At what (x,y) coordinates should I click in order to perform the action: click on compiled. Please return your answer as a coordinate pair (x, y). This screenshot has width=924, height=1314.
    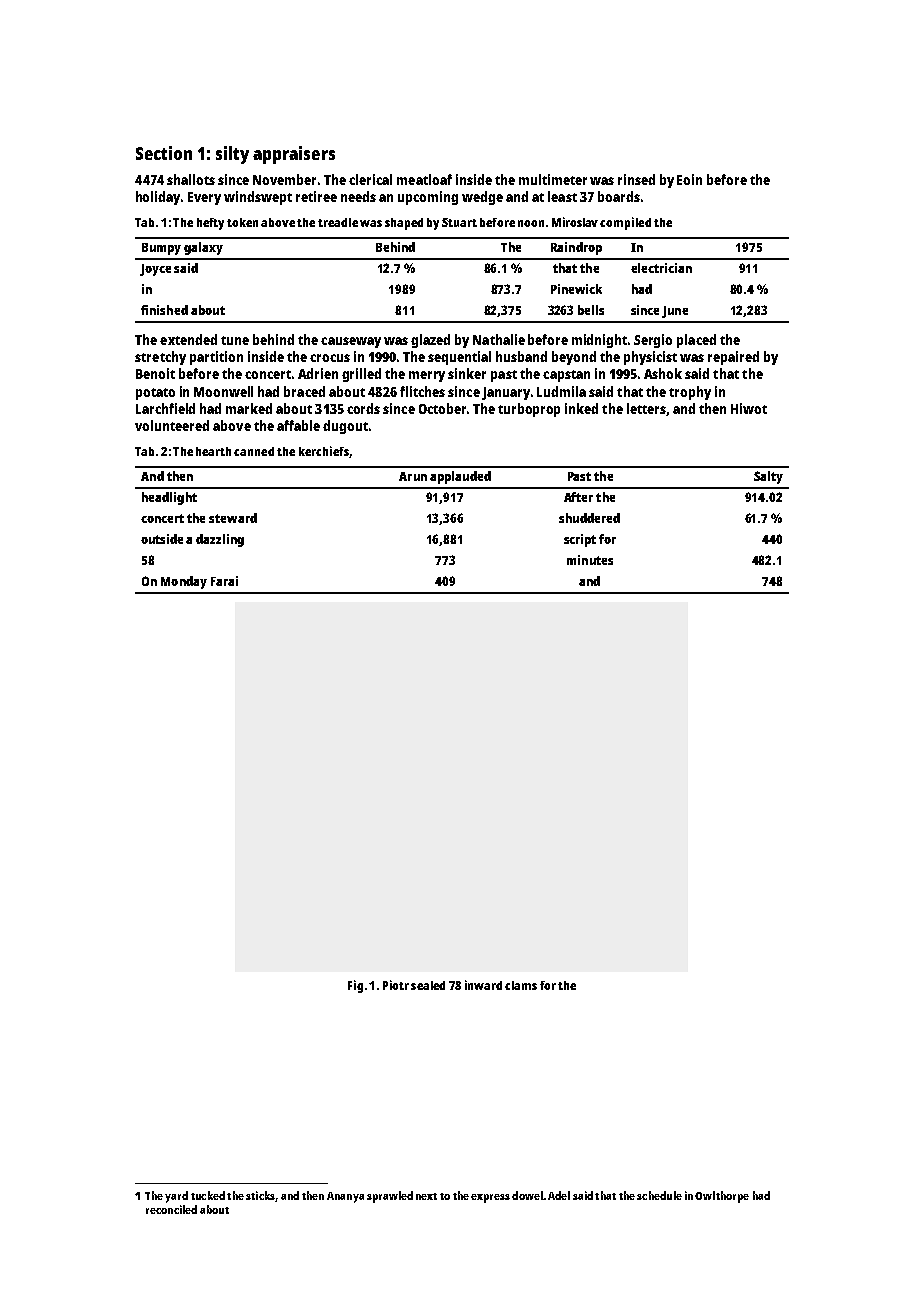
    Looking at the image, I should click on (625, 223).
